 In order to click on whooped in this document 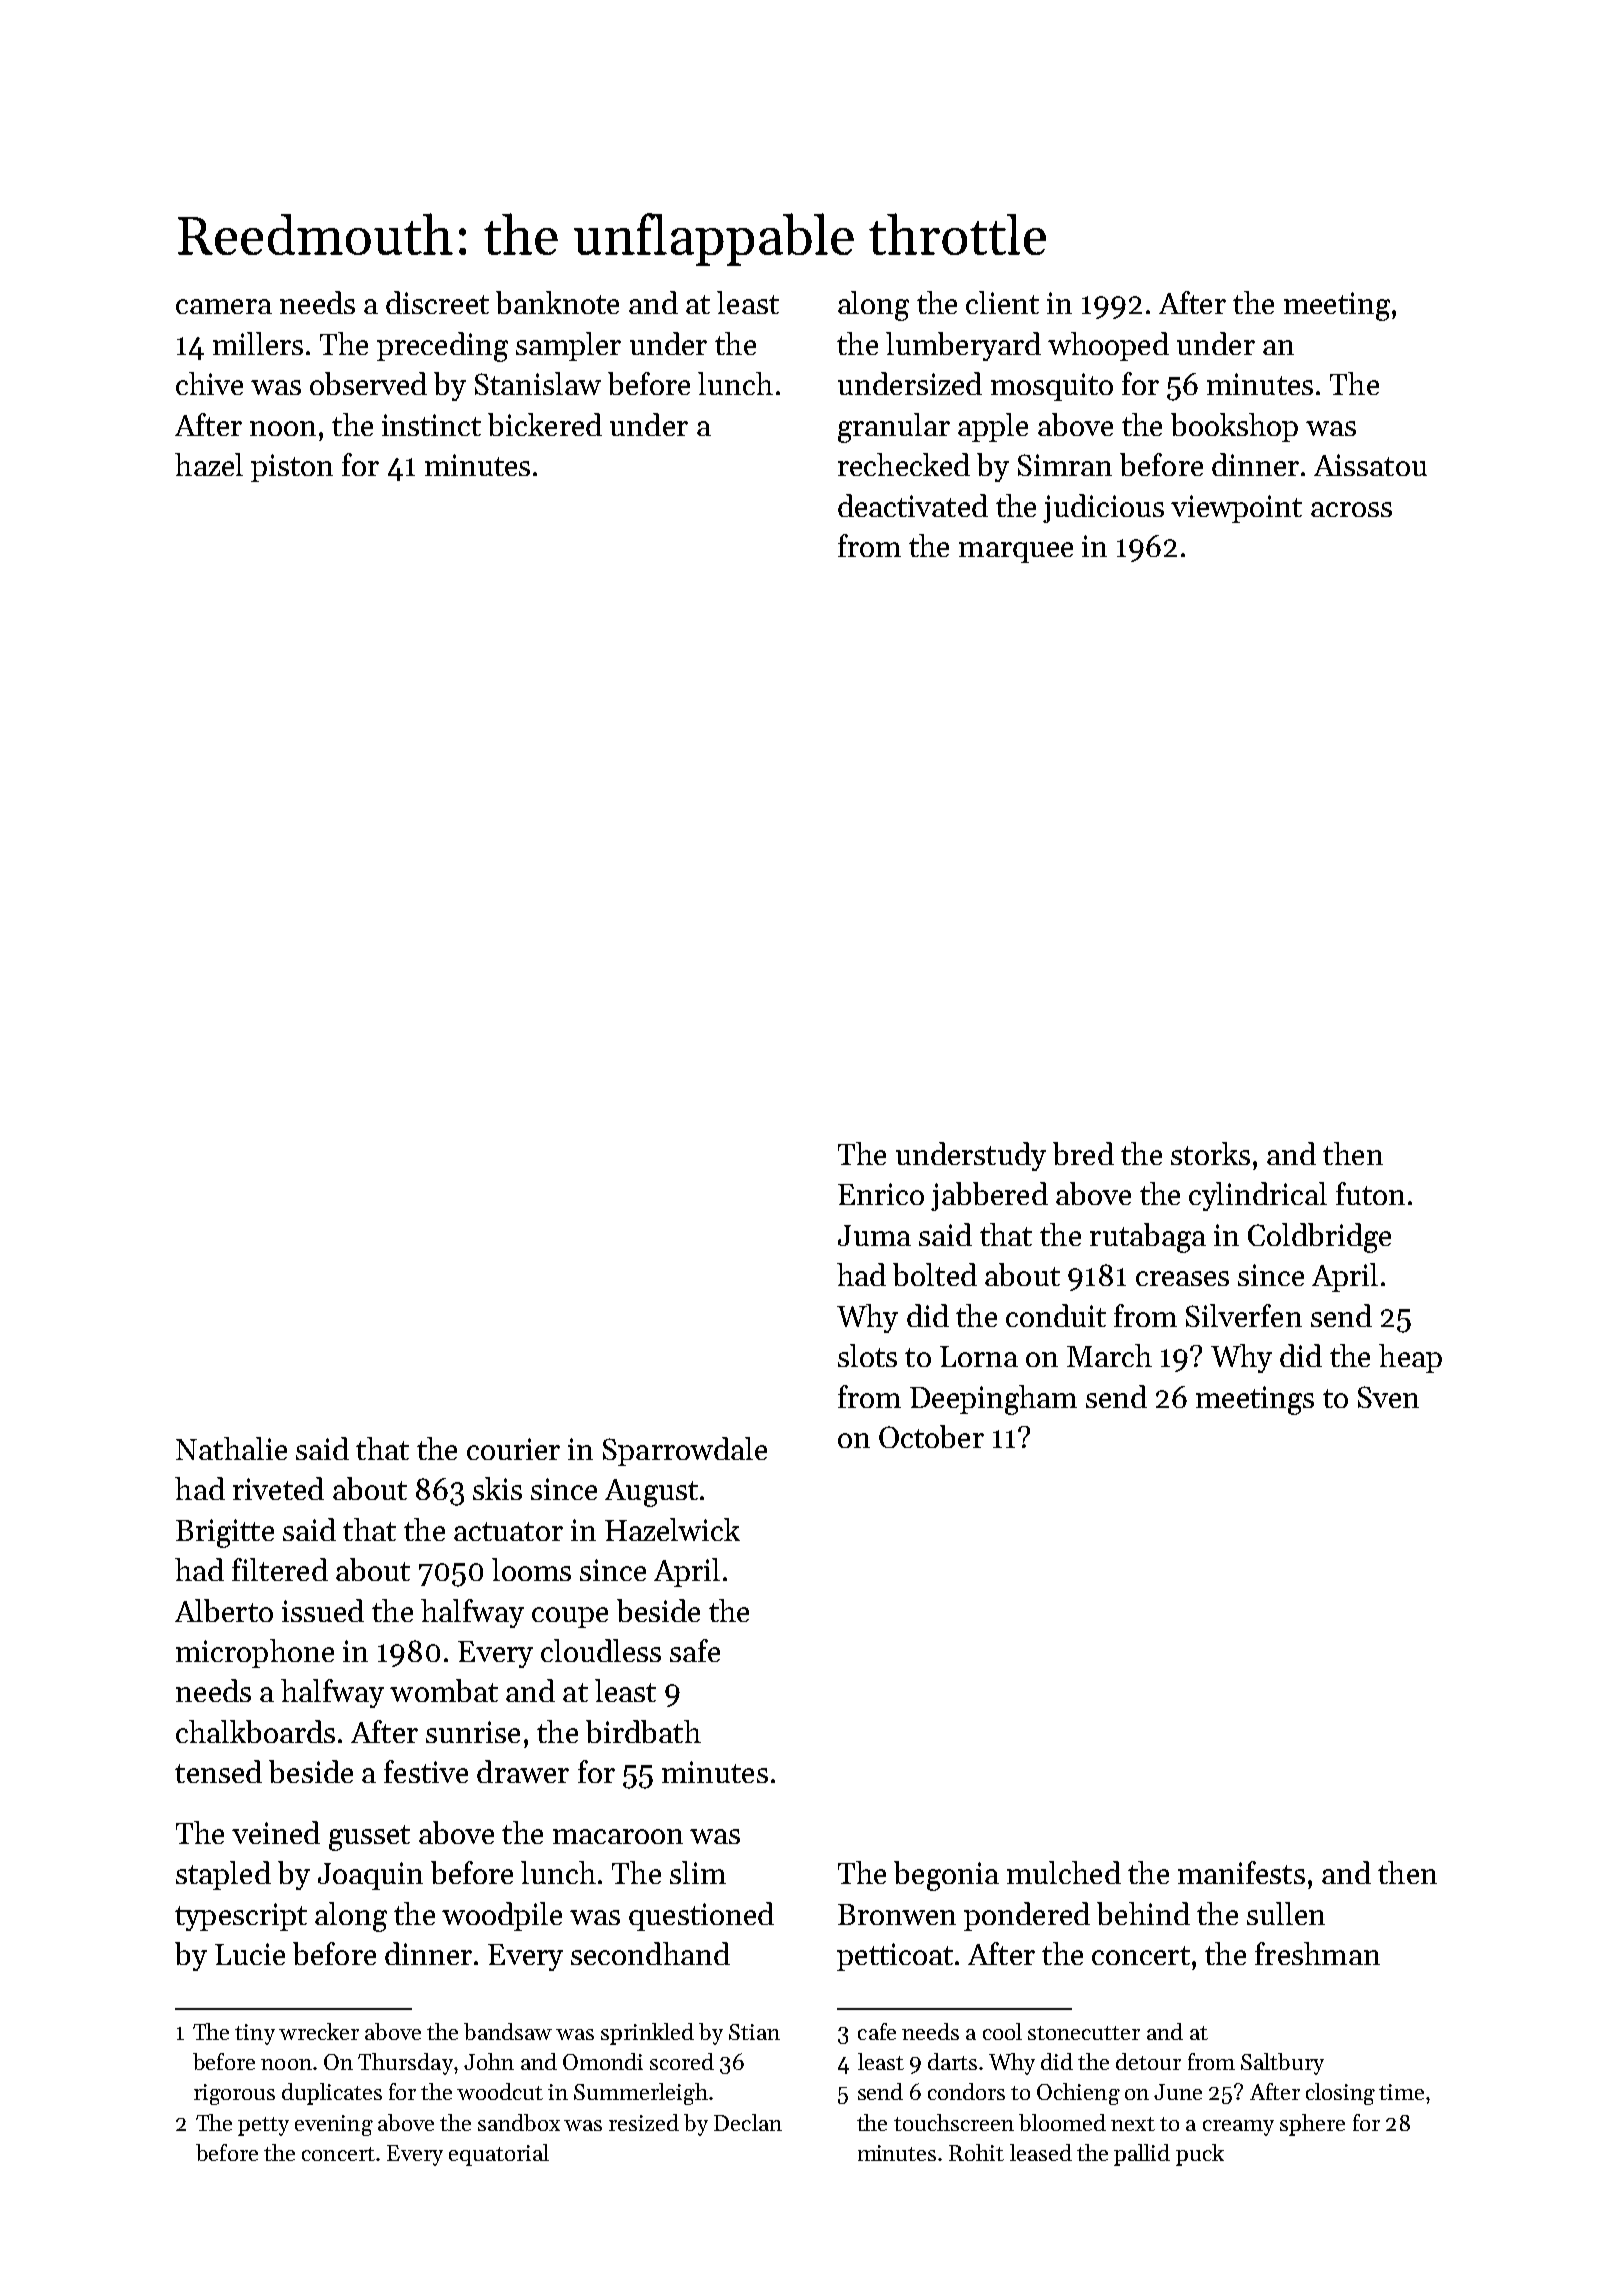, I will do `click(1108, 346)`.
